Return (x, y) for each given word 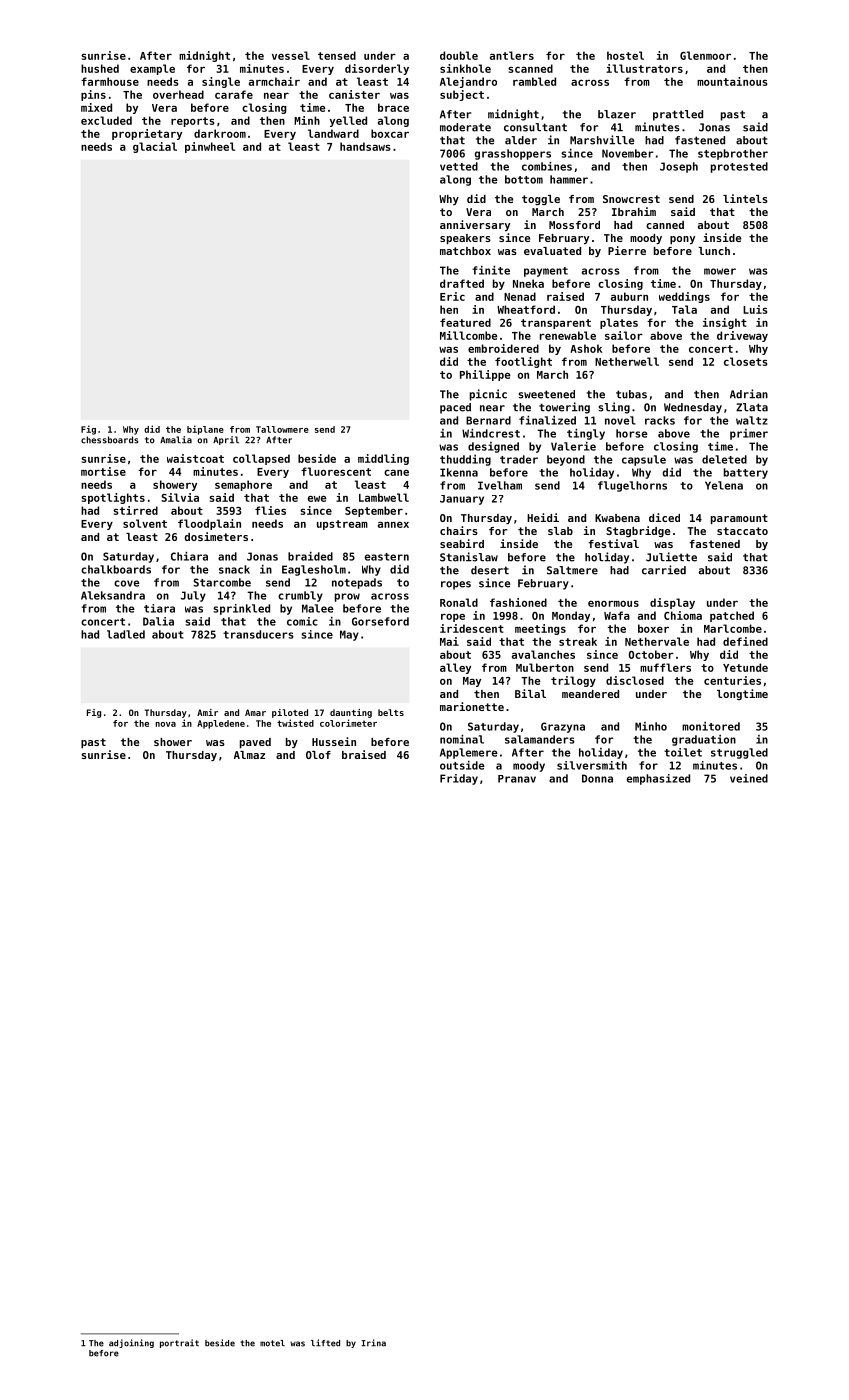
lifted (325, 1343)
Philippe (485, 375)
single (221, 82)
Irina (373, 1343)
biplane (205, 430)
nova (165, 724)
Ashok (586, 348)
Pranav (517, 779)
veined (749, 778)
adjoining (131, 1343)
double (459, 55)
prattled (678, 115)
